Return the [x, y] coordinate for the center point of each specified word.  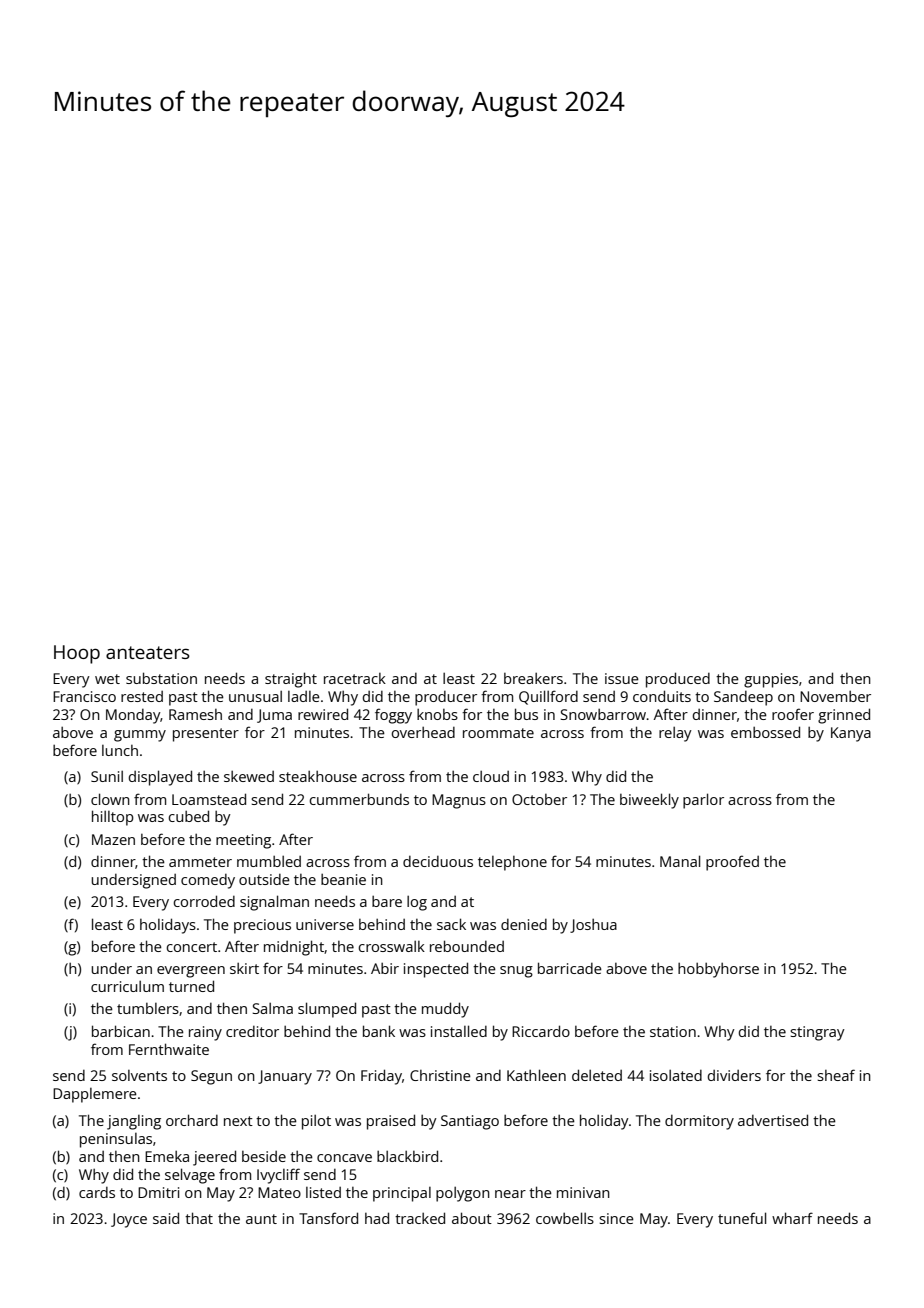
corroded [204, 901]
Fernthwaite [169, 1049]
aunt [261, 1219]
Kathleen [536, 1075]
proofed [732, 863]
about [472, 1218]
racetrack [355, 678]
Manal [680, 861]
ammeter [200, 862]
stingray [817, 1033]
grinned [844, 716]
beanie [343, 879]
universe [325, 924]
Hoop [77, 654]
